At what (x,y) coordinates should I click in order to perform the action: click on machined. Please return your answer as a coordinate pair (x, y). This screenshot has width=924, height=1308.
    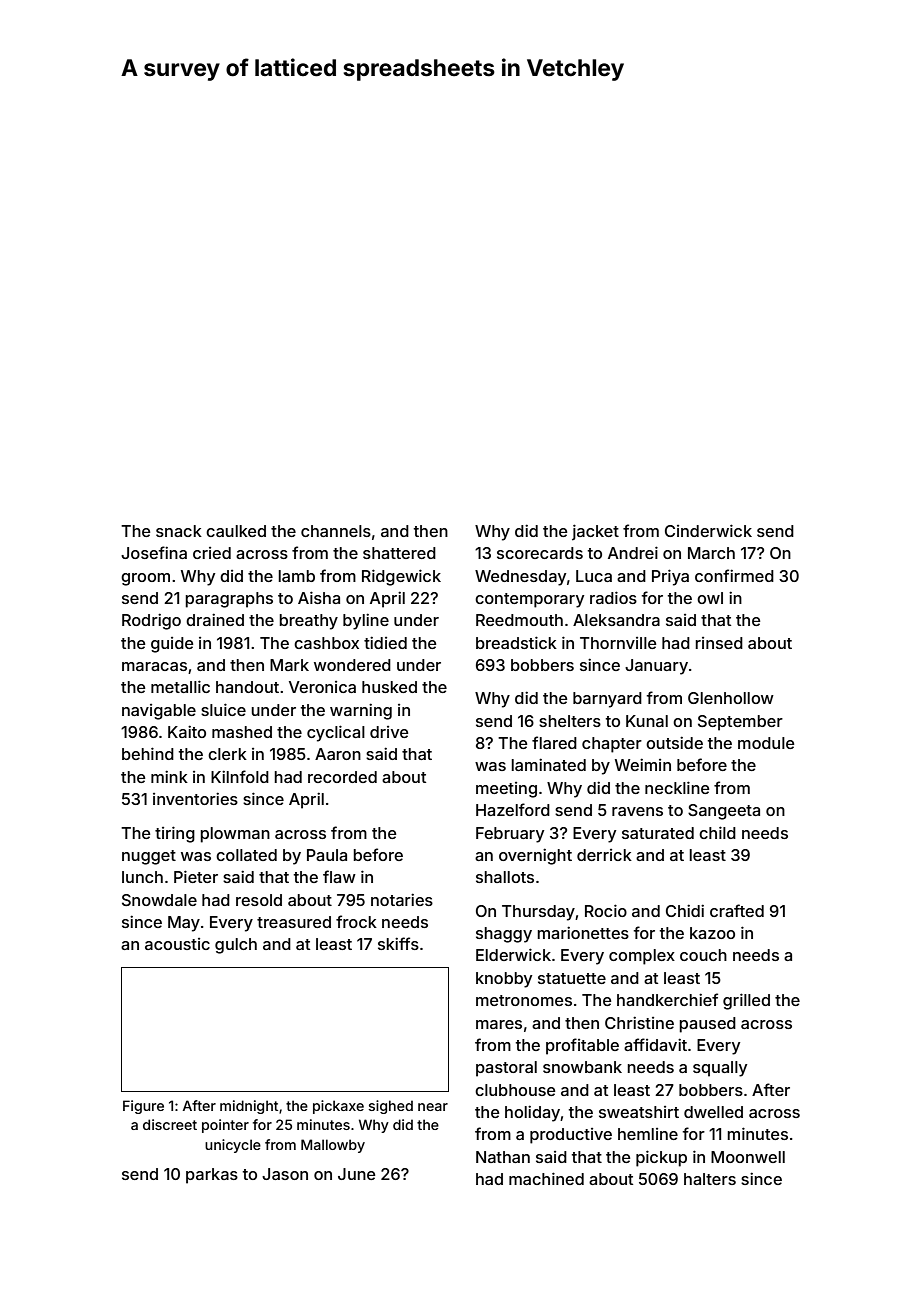
    Looking at the image, I should click on (546, 1178).
